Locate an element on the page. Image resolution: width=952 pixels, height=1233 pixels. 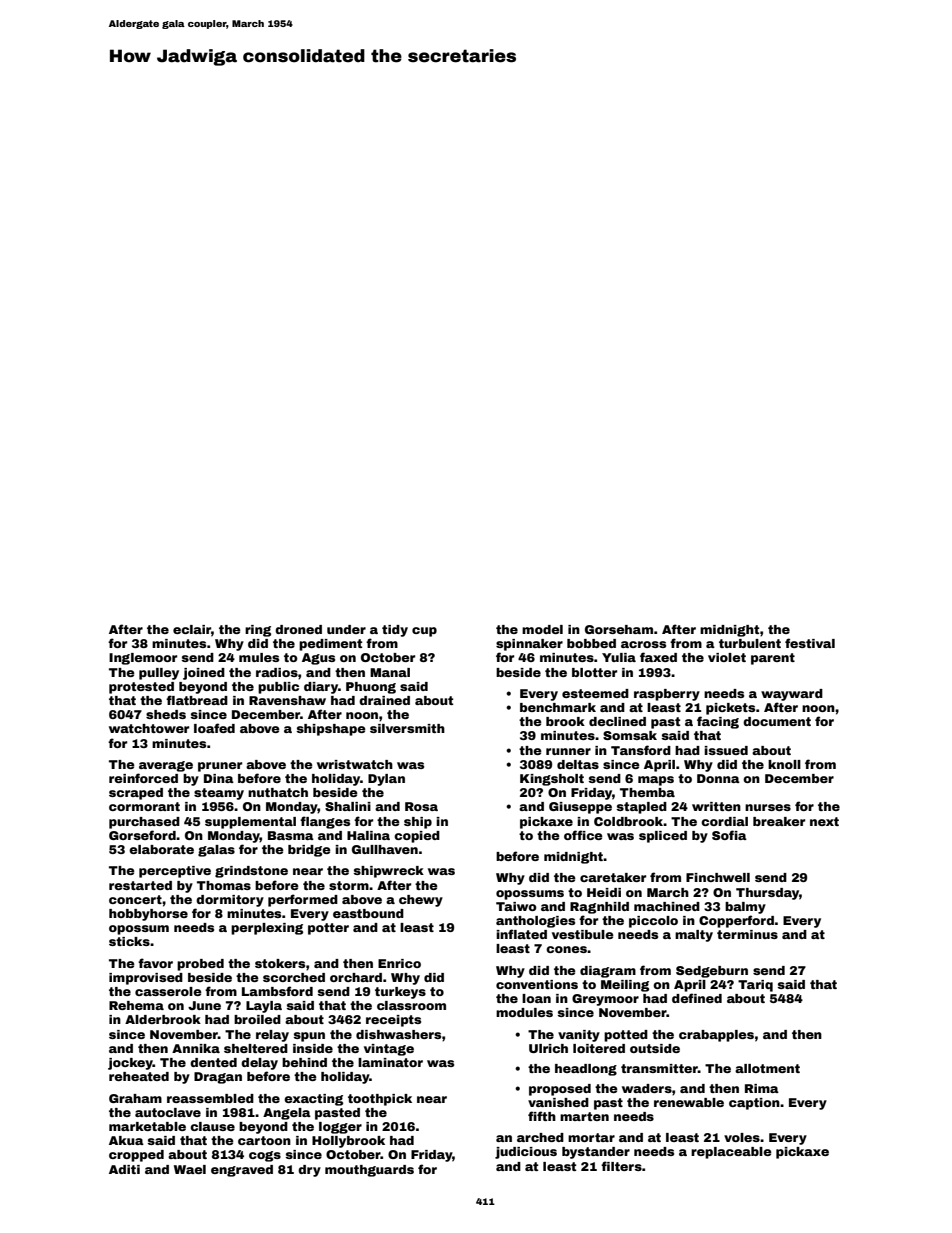
chewy is located at coordinates (421, 901).
